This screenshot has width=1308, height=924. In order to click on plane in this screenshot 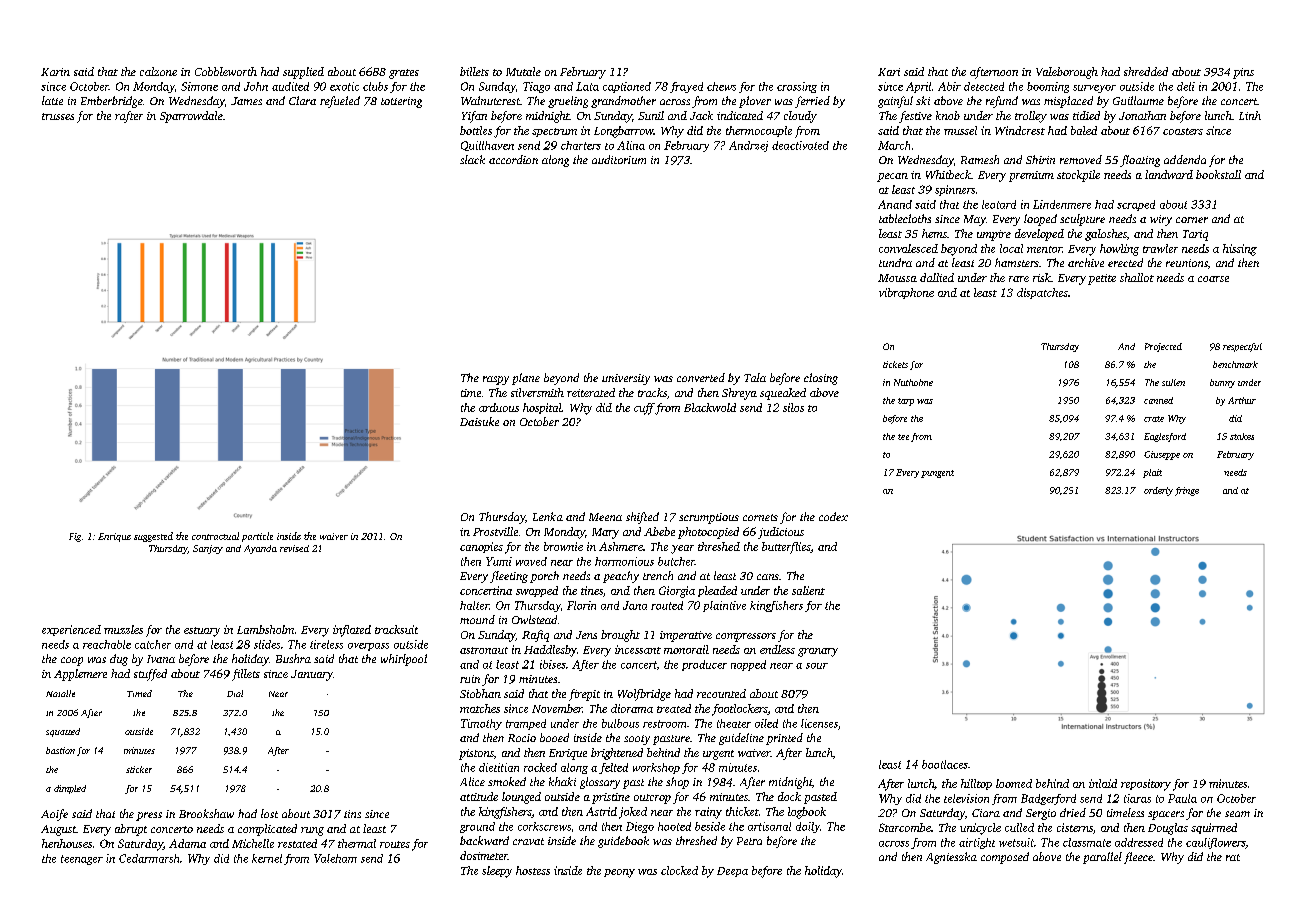, I will do `click(526, 379)`.
